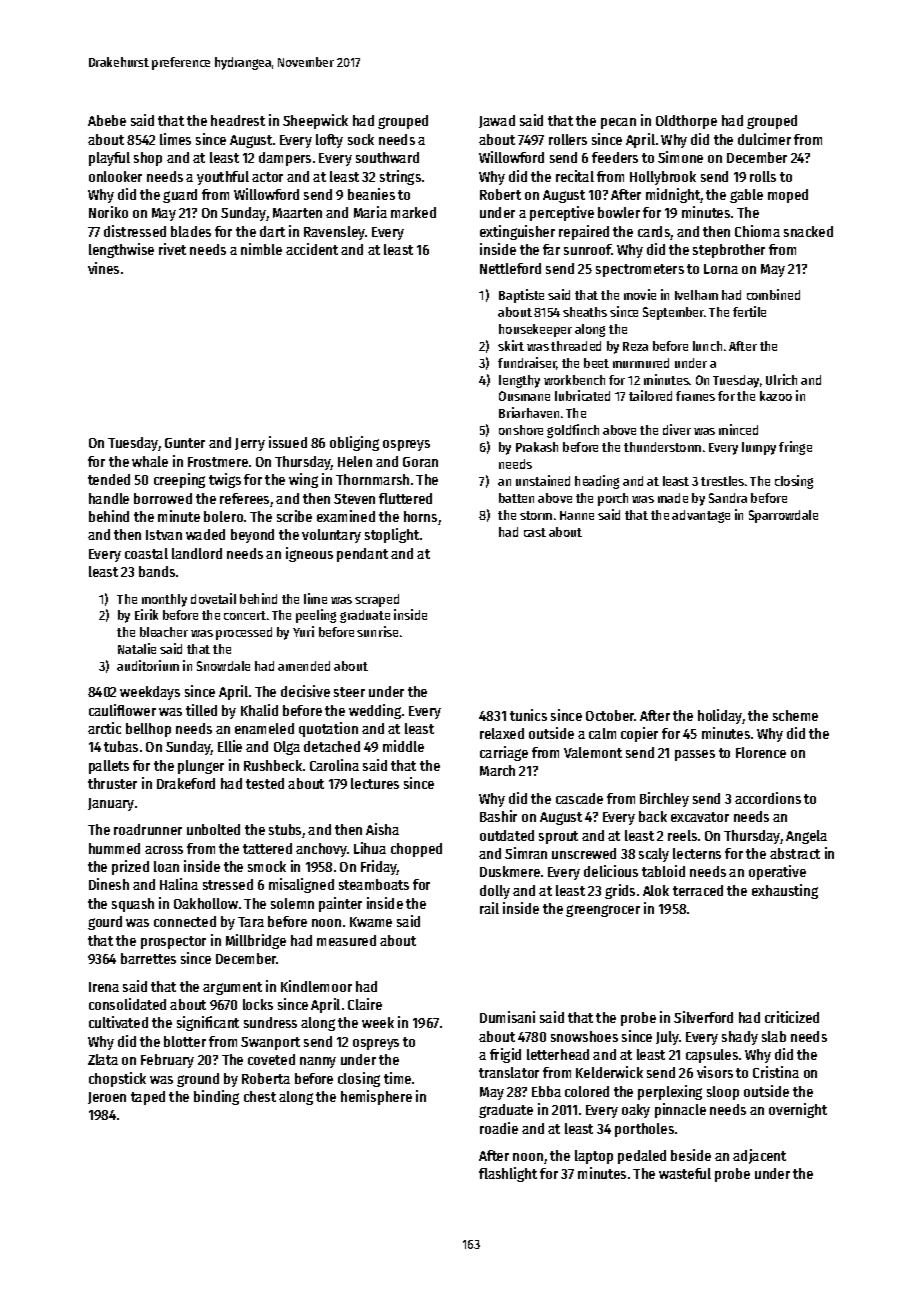 The image size is (924, 1314). Describe the element at coordinates (768, 798) in the image. I see `accordions` at that location.
